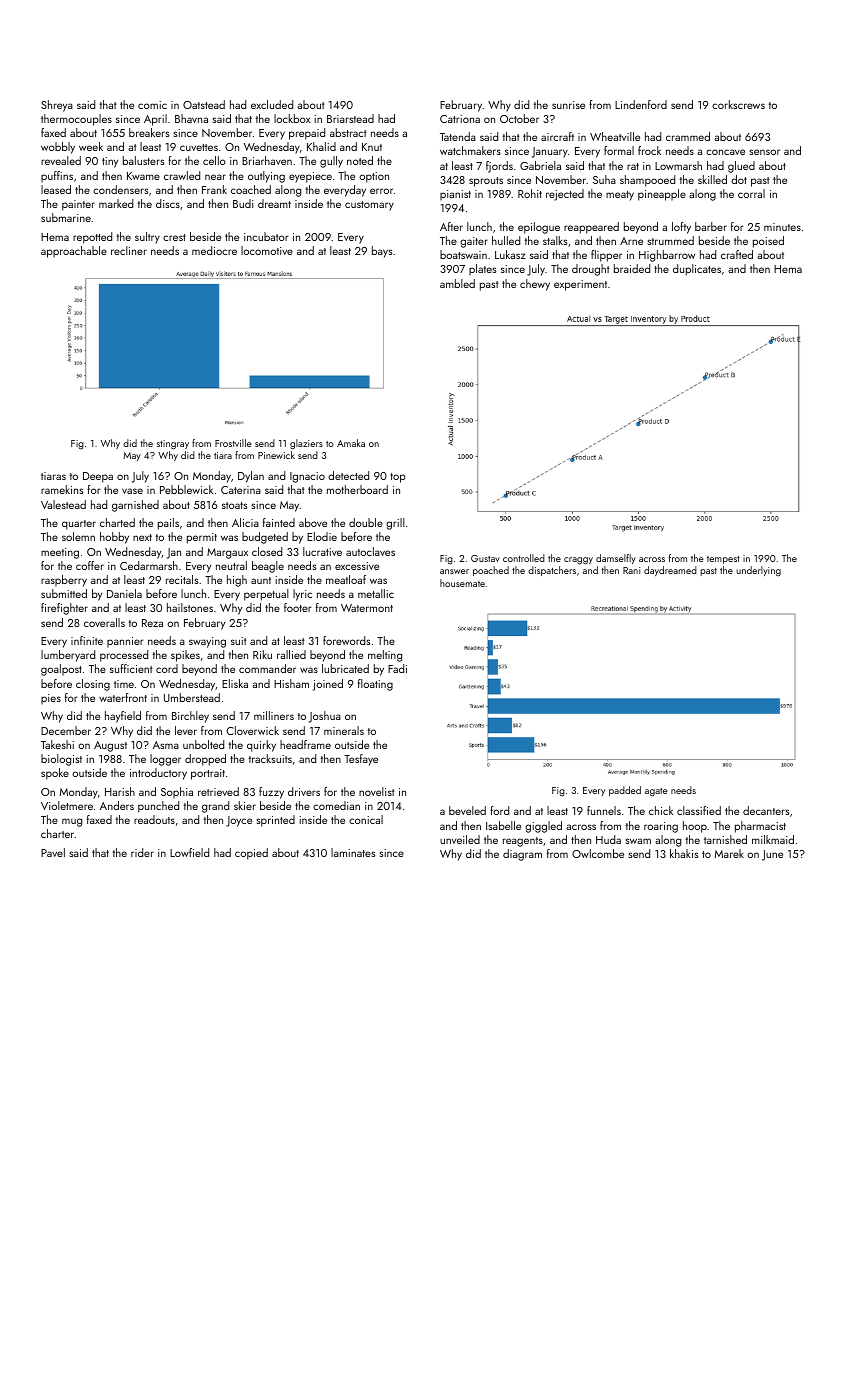 The width and height of the screenshot is (849, 1400). What do you see at coordinates (357, 566) in the screenshot?
I see `excessive` at bounding box center [357, 566].
